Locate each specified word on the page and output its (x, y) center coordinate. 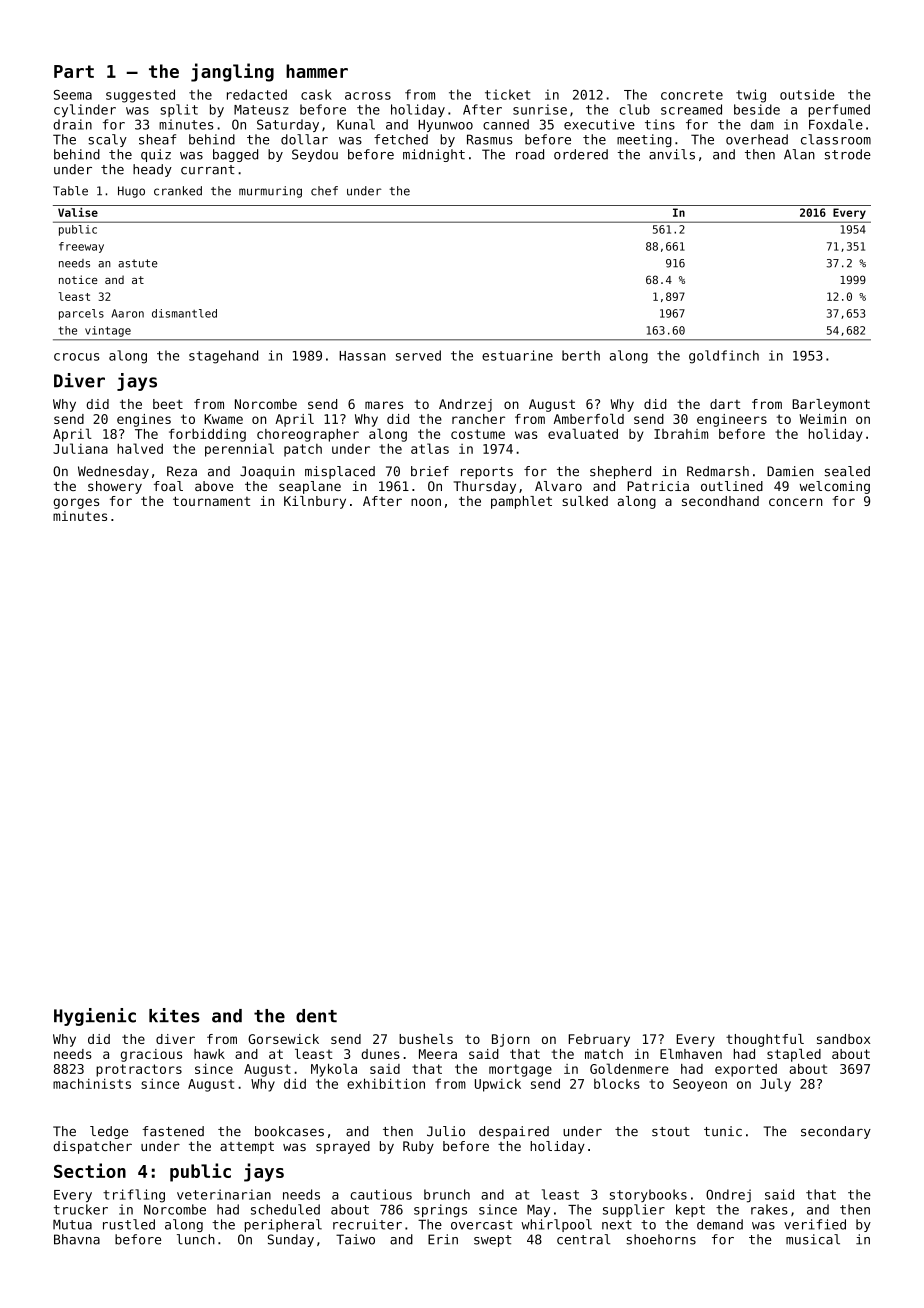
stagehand (223, 357)
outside (807, 94)
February (599, 1040)
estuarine (517, 355)
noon (426, 502)
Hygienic (95, 1017)
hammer (317, 71)
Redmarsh (718, 471)
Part (74, 71)
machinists (92, 1083)
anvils (672, 154)
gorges (76, 503)
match (604, 1054)
